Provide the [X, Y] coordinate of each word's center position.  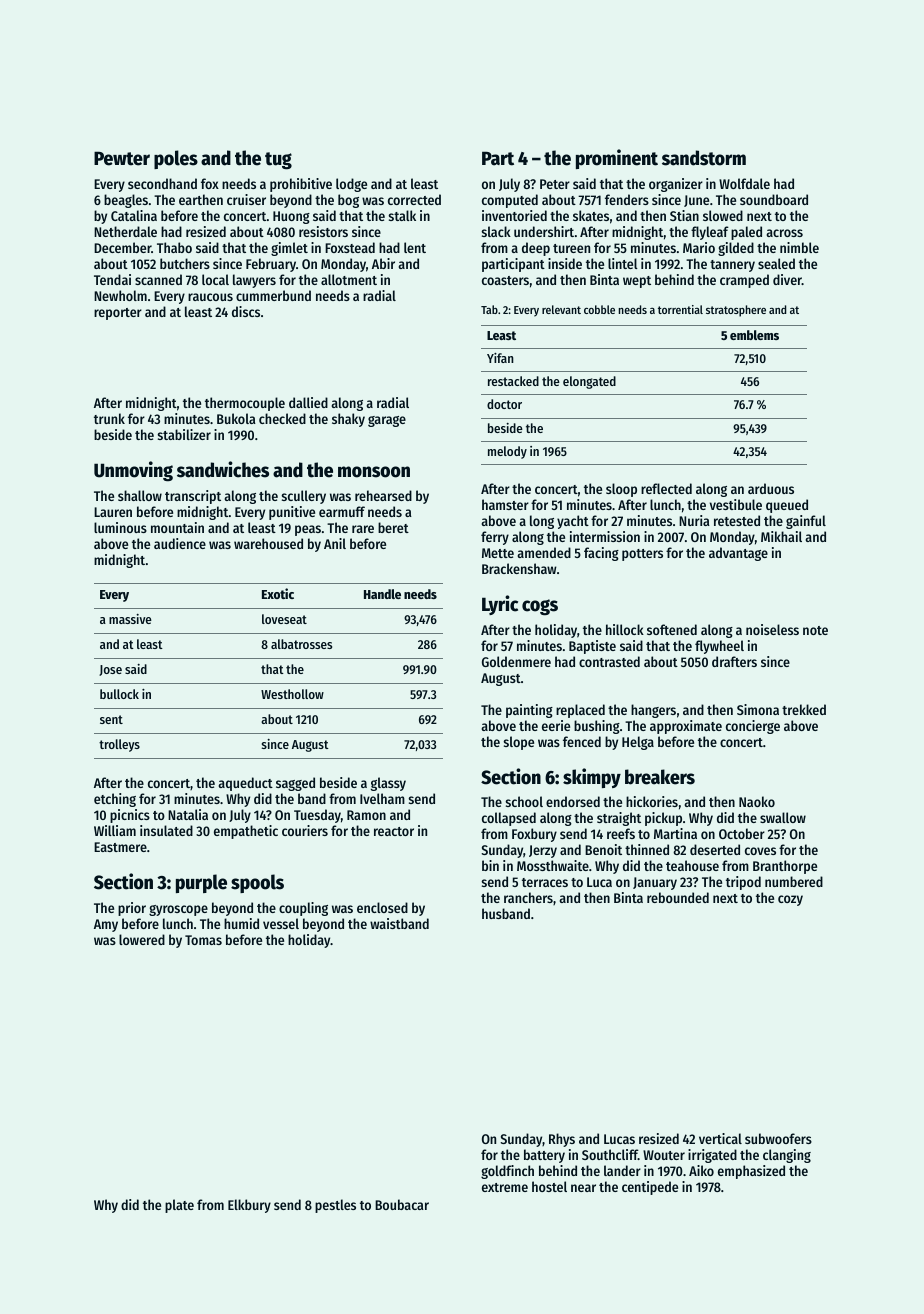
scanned [158, 279]
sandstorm [704, 158]
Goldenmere [516, 661]
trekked [804, 709]
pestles [335, 1206]
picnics [130, 816]
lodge [351, 185]
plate [179, 1206]
